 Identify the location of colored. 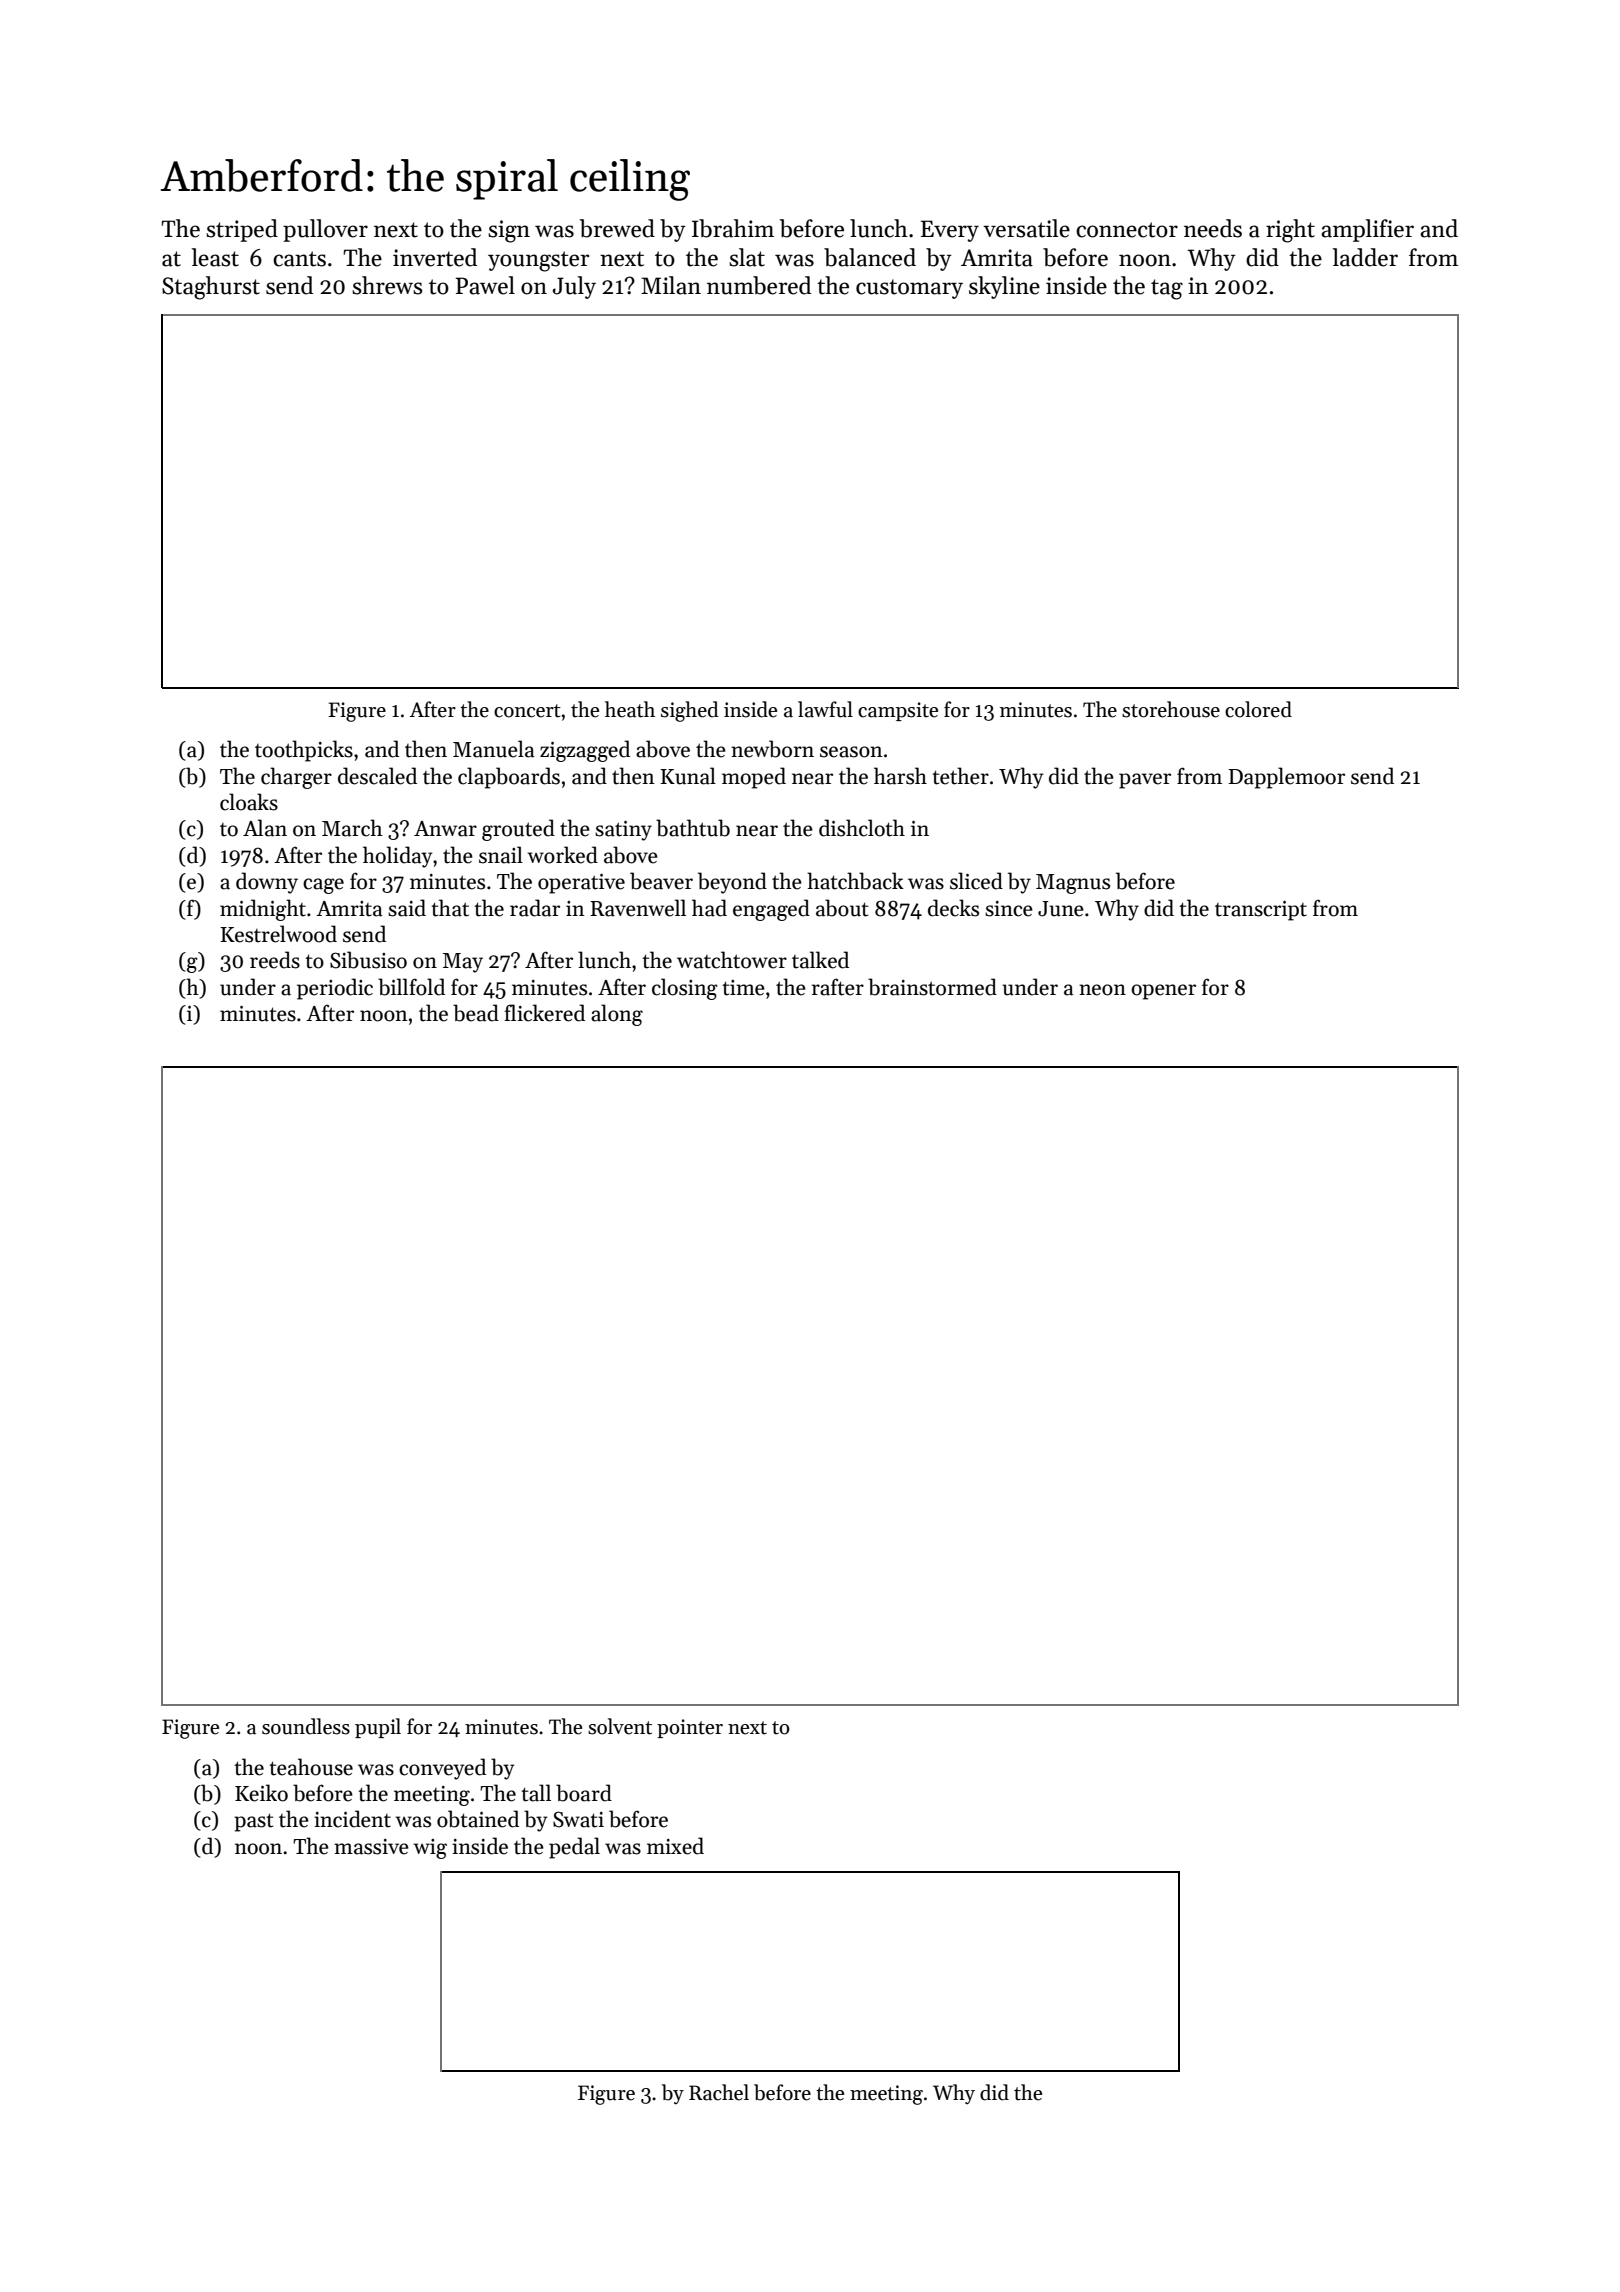
(1258, 709).
